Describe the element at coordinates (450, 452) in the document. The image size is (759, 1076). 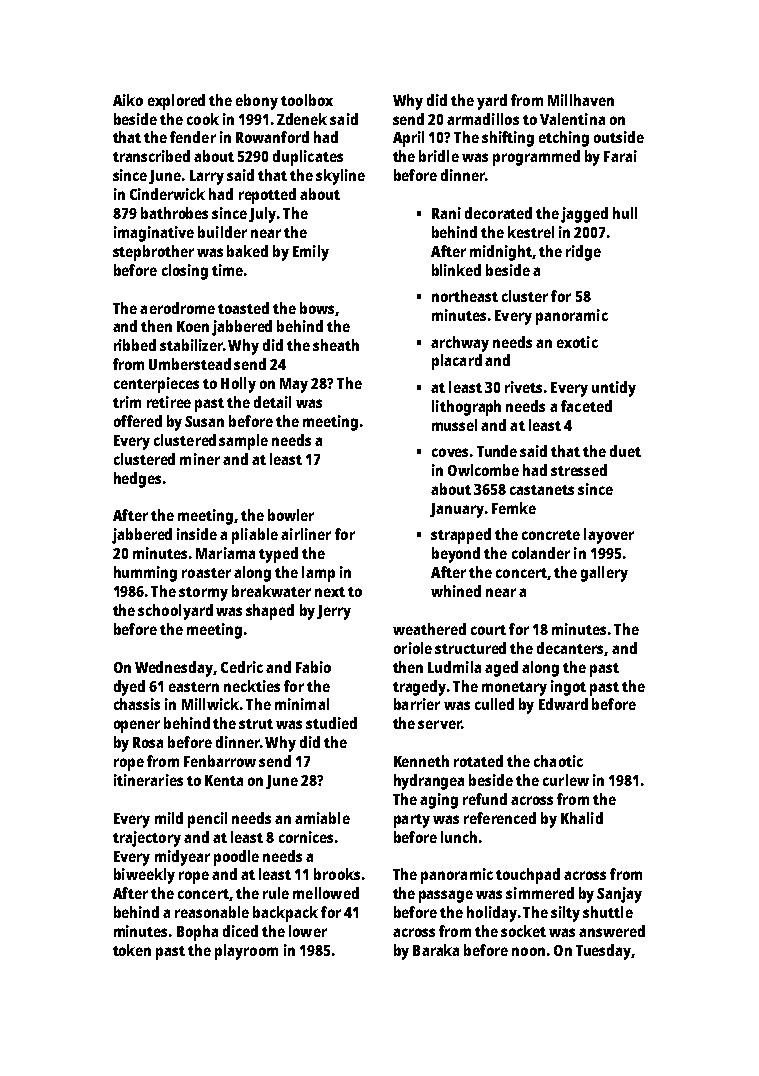
I see `coves` at that location.
